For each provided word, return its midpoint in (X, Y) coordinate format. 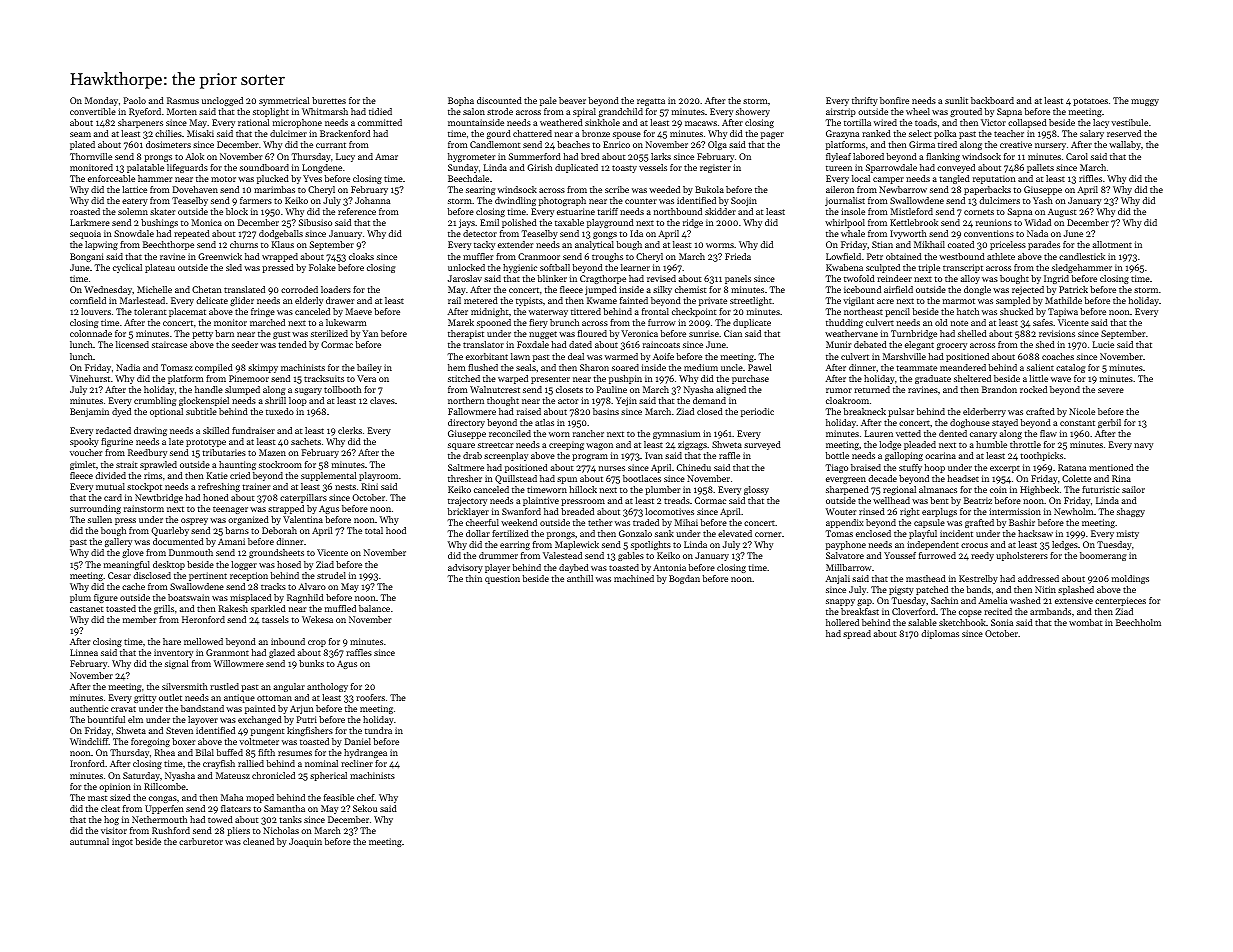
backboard (992, 100)
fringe (263, 312)
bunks (311, 663)
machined (634, 578)
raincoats (661, 344)
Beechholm (1138, 622)
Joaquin (305, 842)
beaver (572, 100)
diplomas (940, 634)
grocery (952, 346)
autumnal (89, 841)
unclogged (222, 101)
